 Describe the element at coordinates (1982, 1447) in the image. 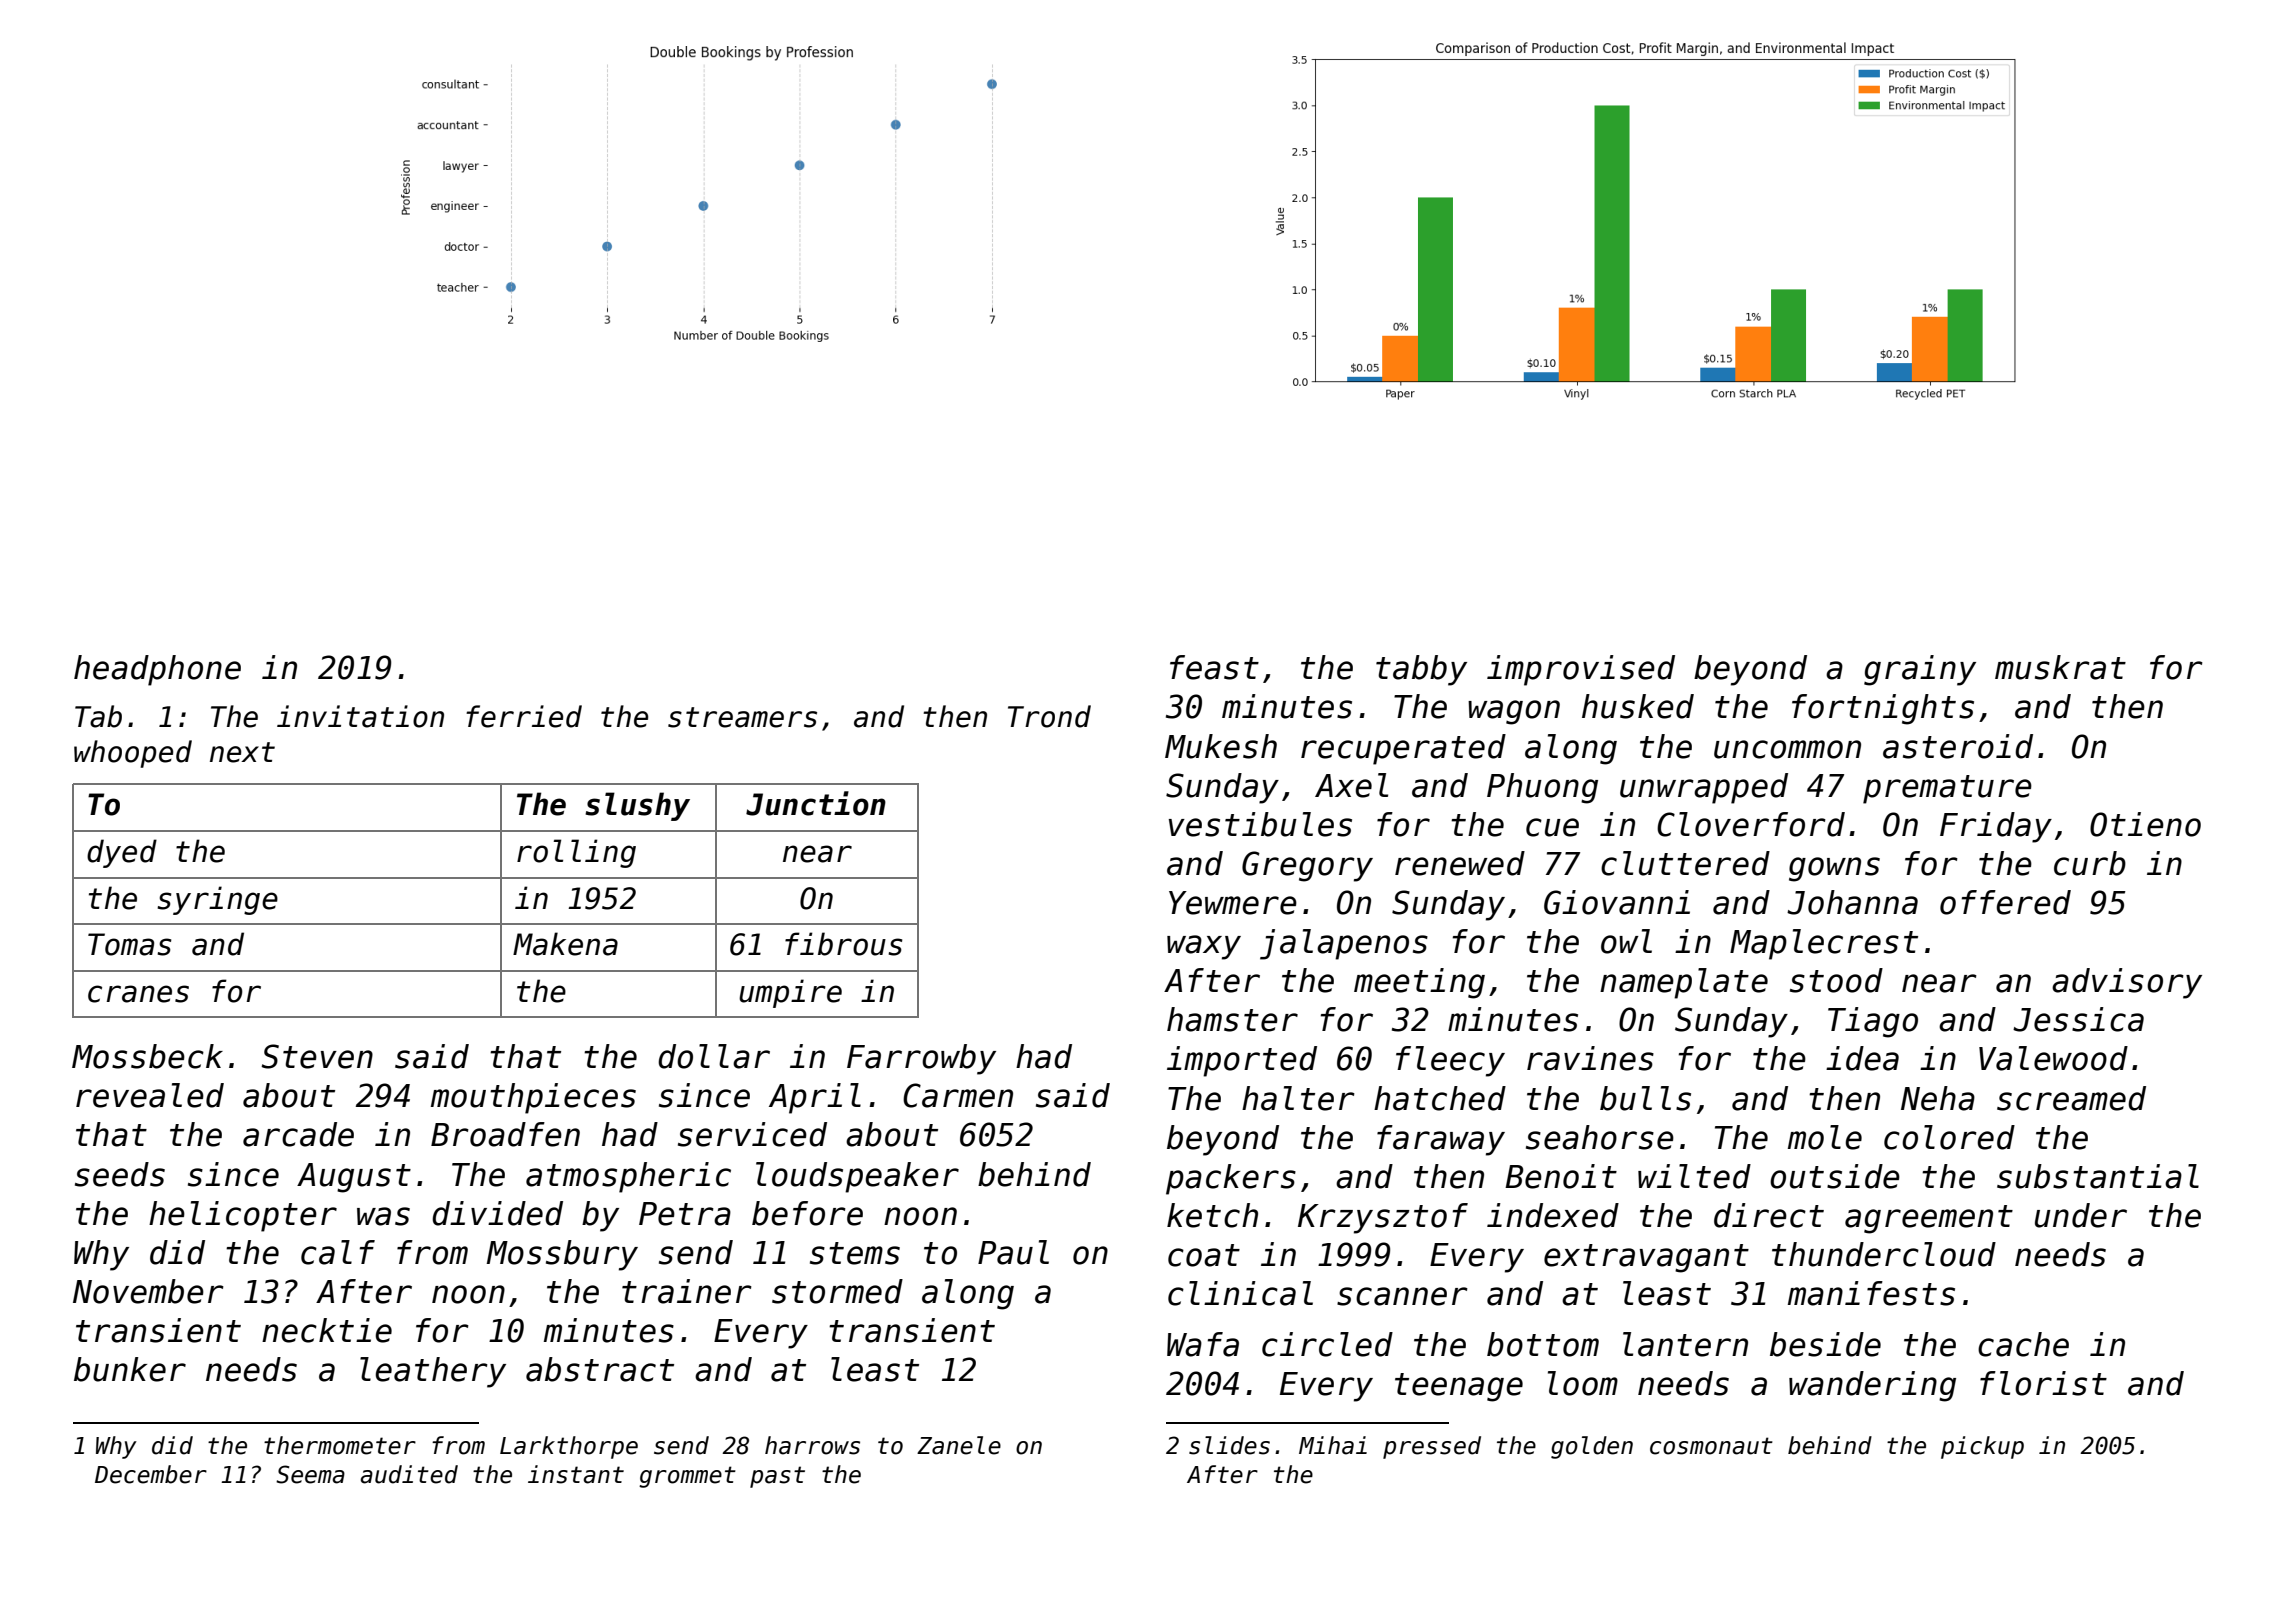

I see `pickup` at that location.
